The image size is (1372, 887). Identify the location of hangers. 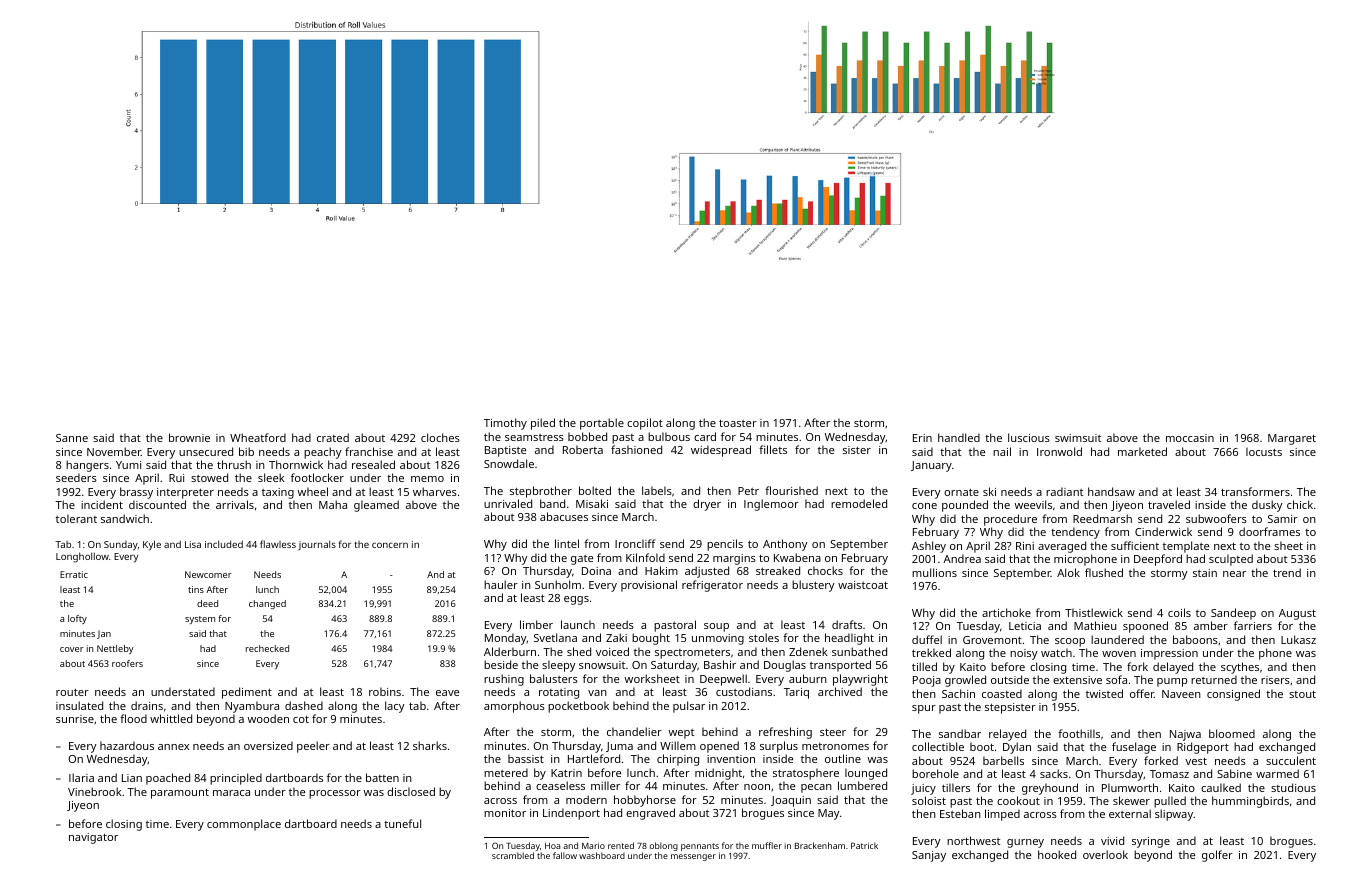
(87, 466).
